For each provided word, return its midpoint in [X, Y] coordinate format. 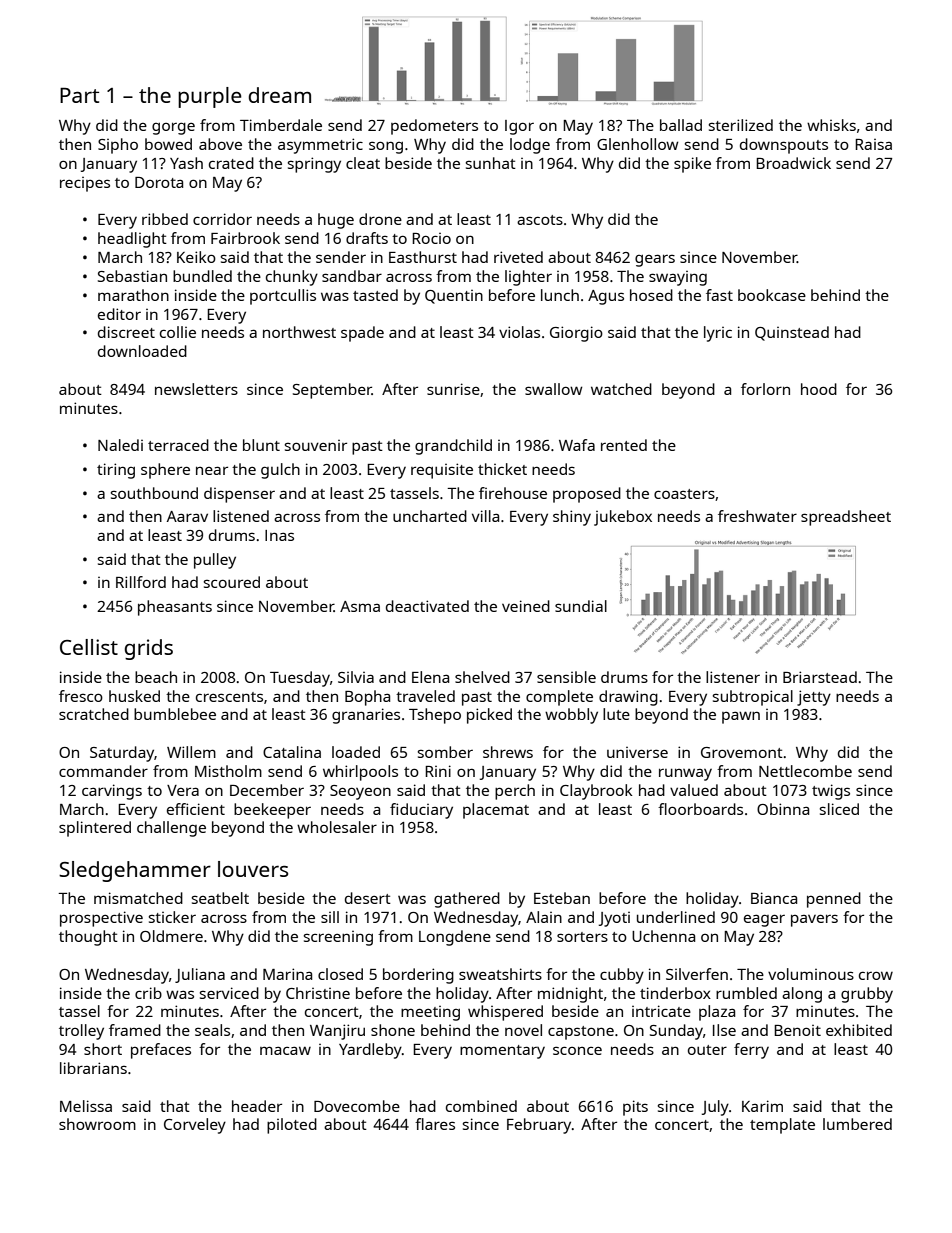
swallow [554, 389]
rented [624, 445]
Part [79, 95]
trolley [81, 1032]
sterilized [741, 125]
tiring [116, 471]
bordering [418, 976]
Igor [519, 127]
